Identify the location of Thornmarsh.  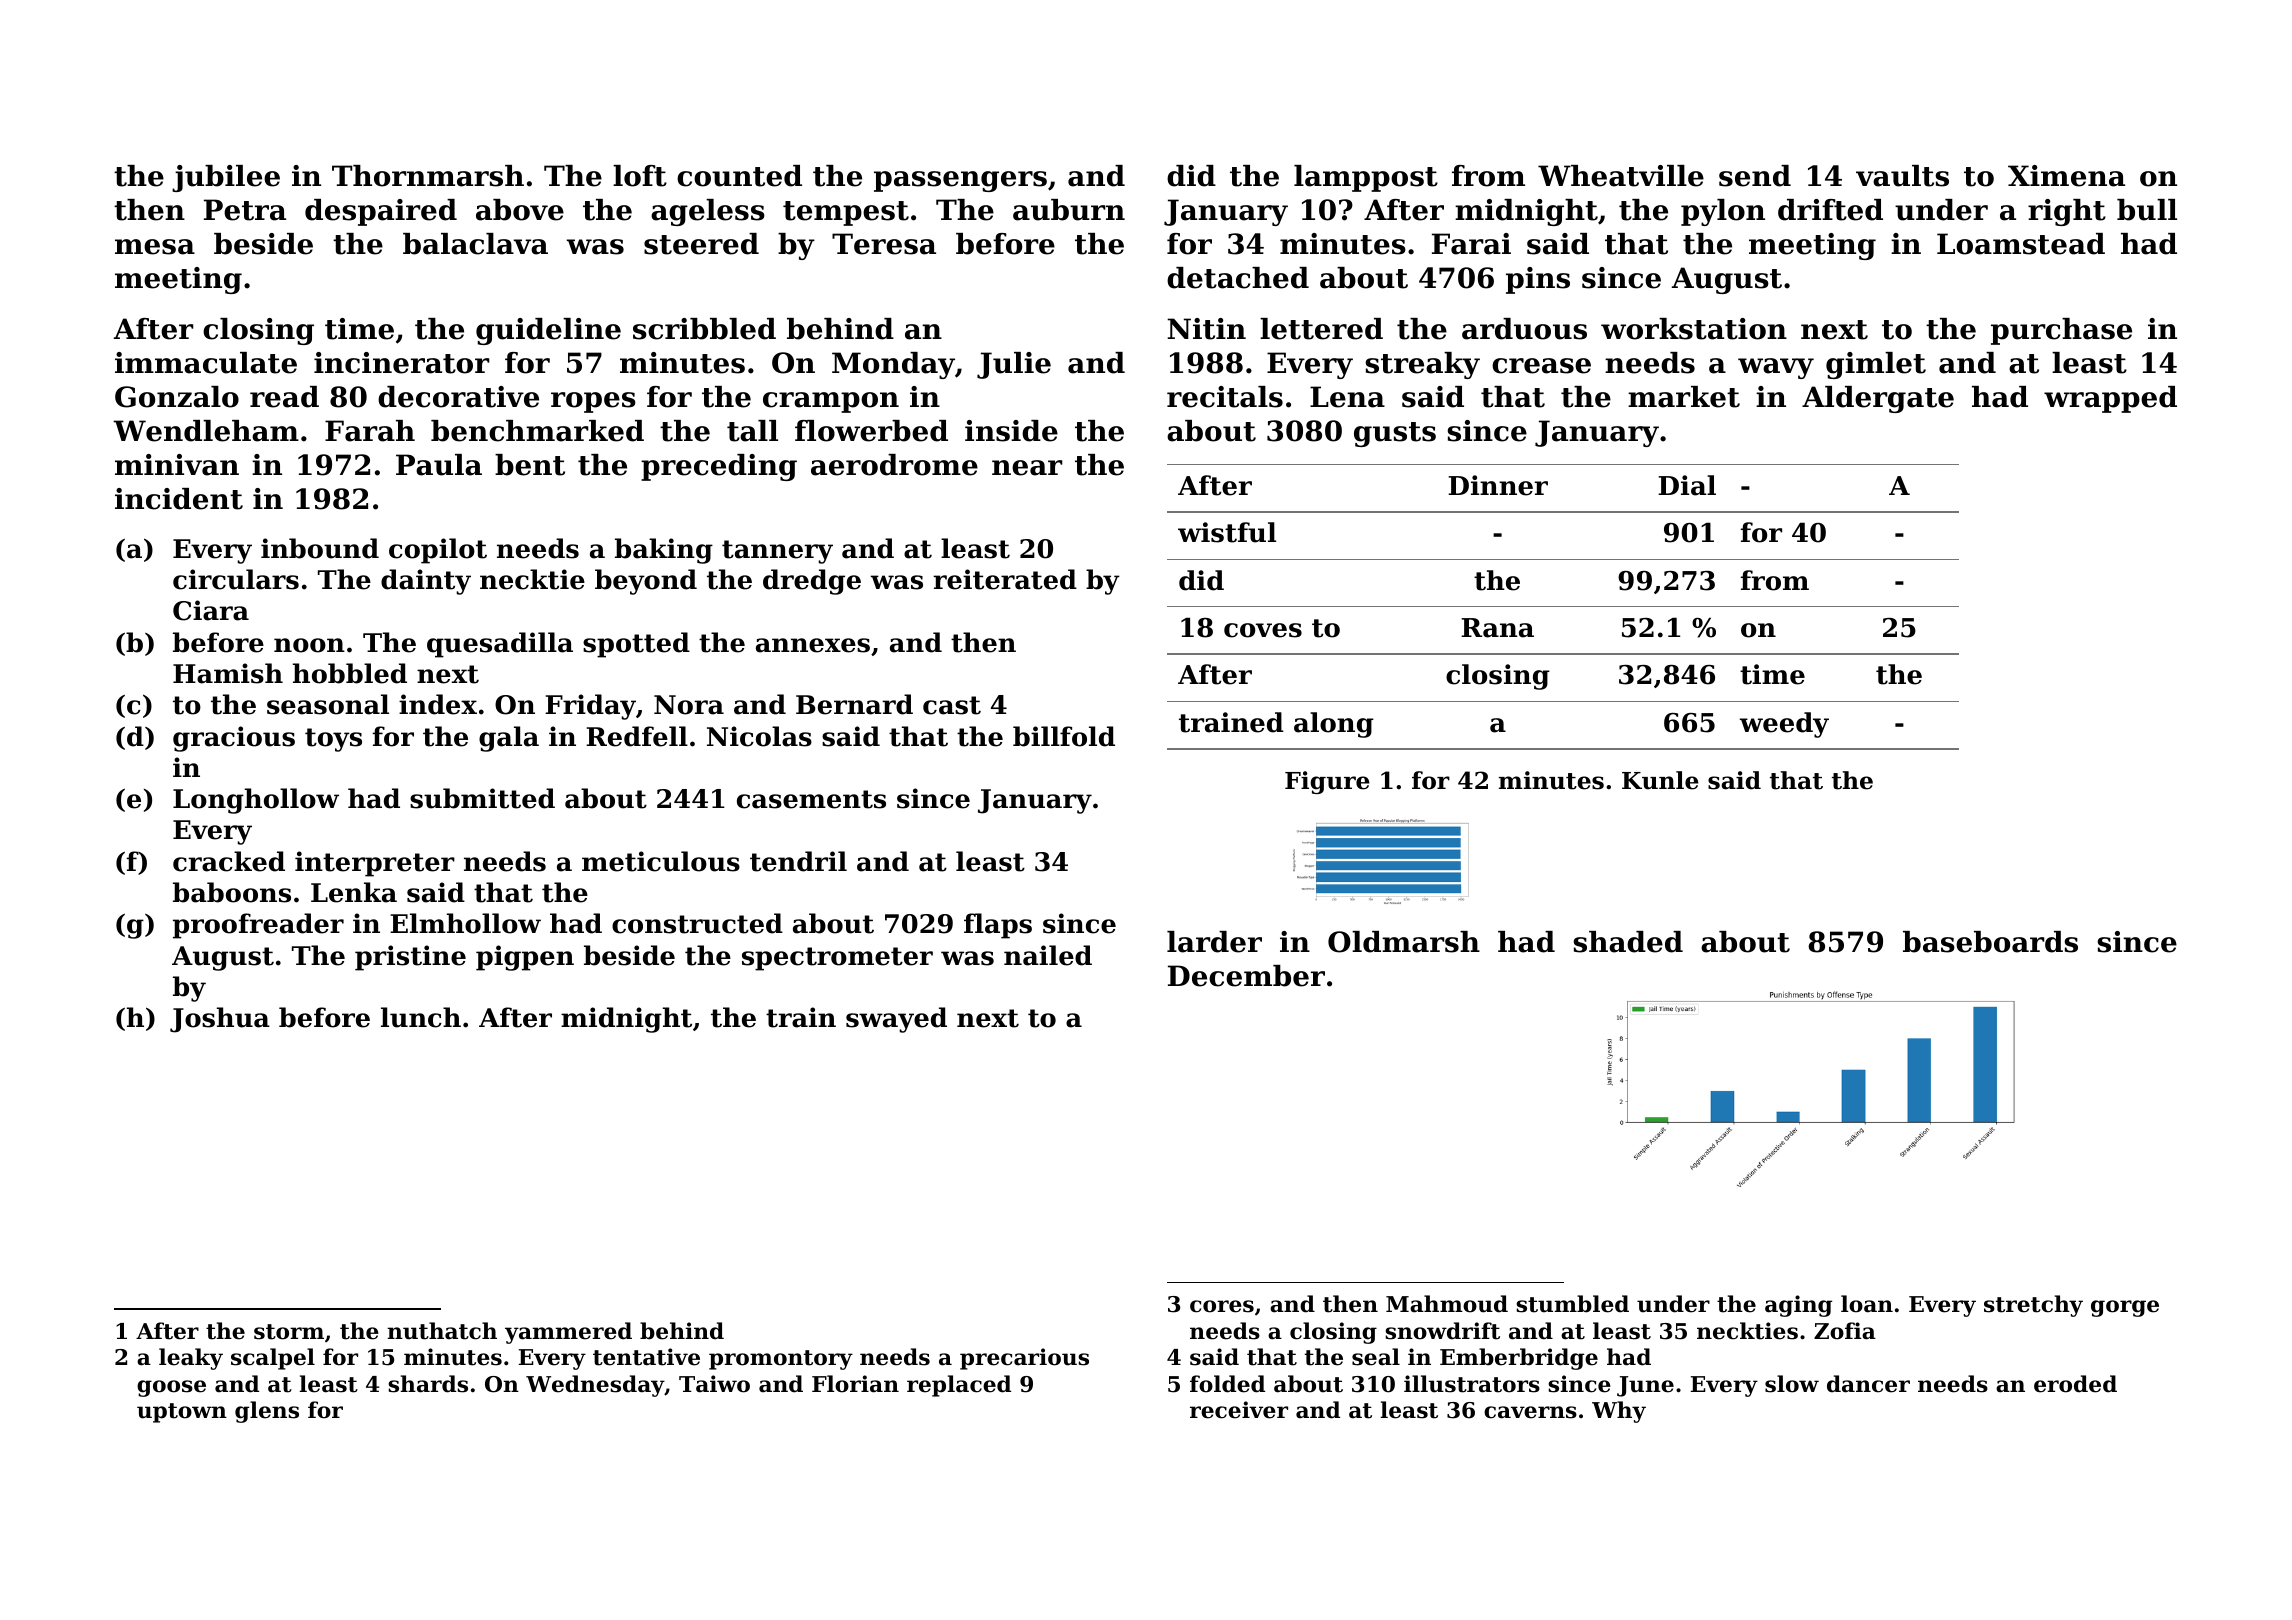
(428, 176).
